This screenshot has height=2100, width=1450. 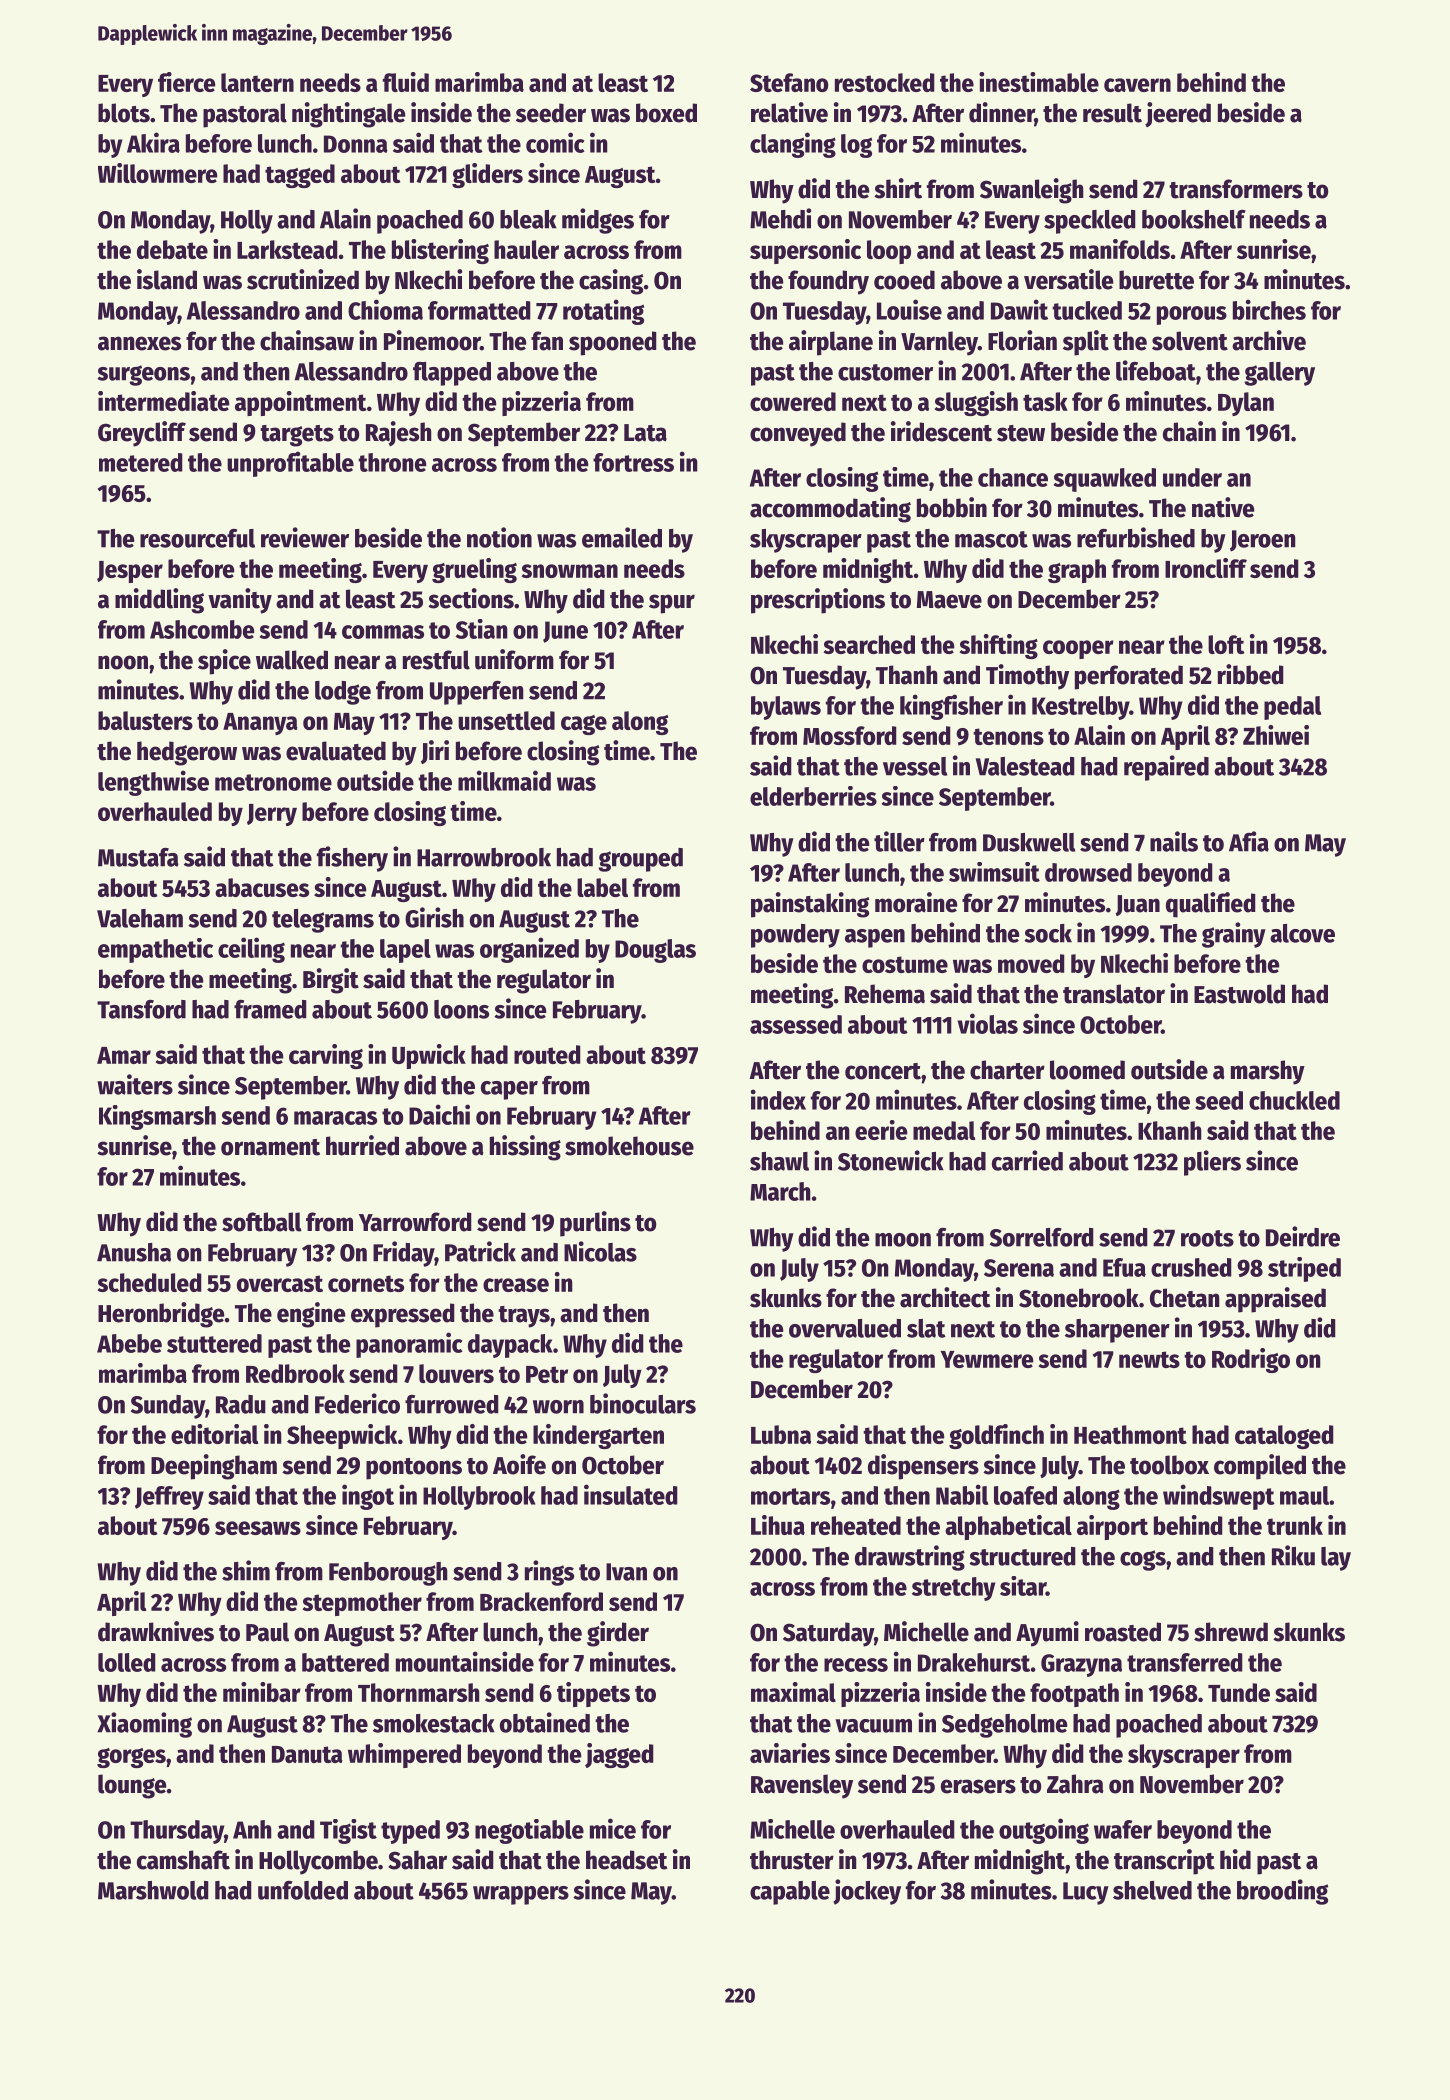 What do you see at coordinates (1039, 82) in the screenshot?
I see `inestimable` at bounding box center [1039, 82].
